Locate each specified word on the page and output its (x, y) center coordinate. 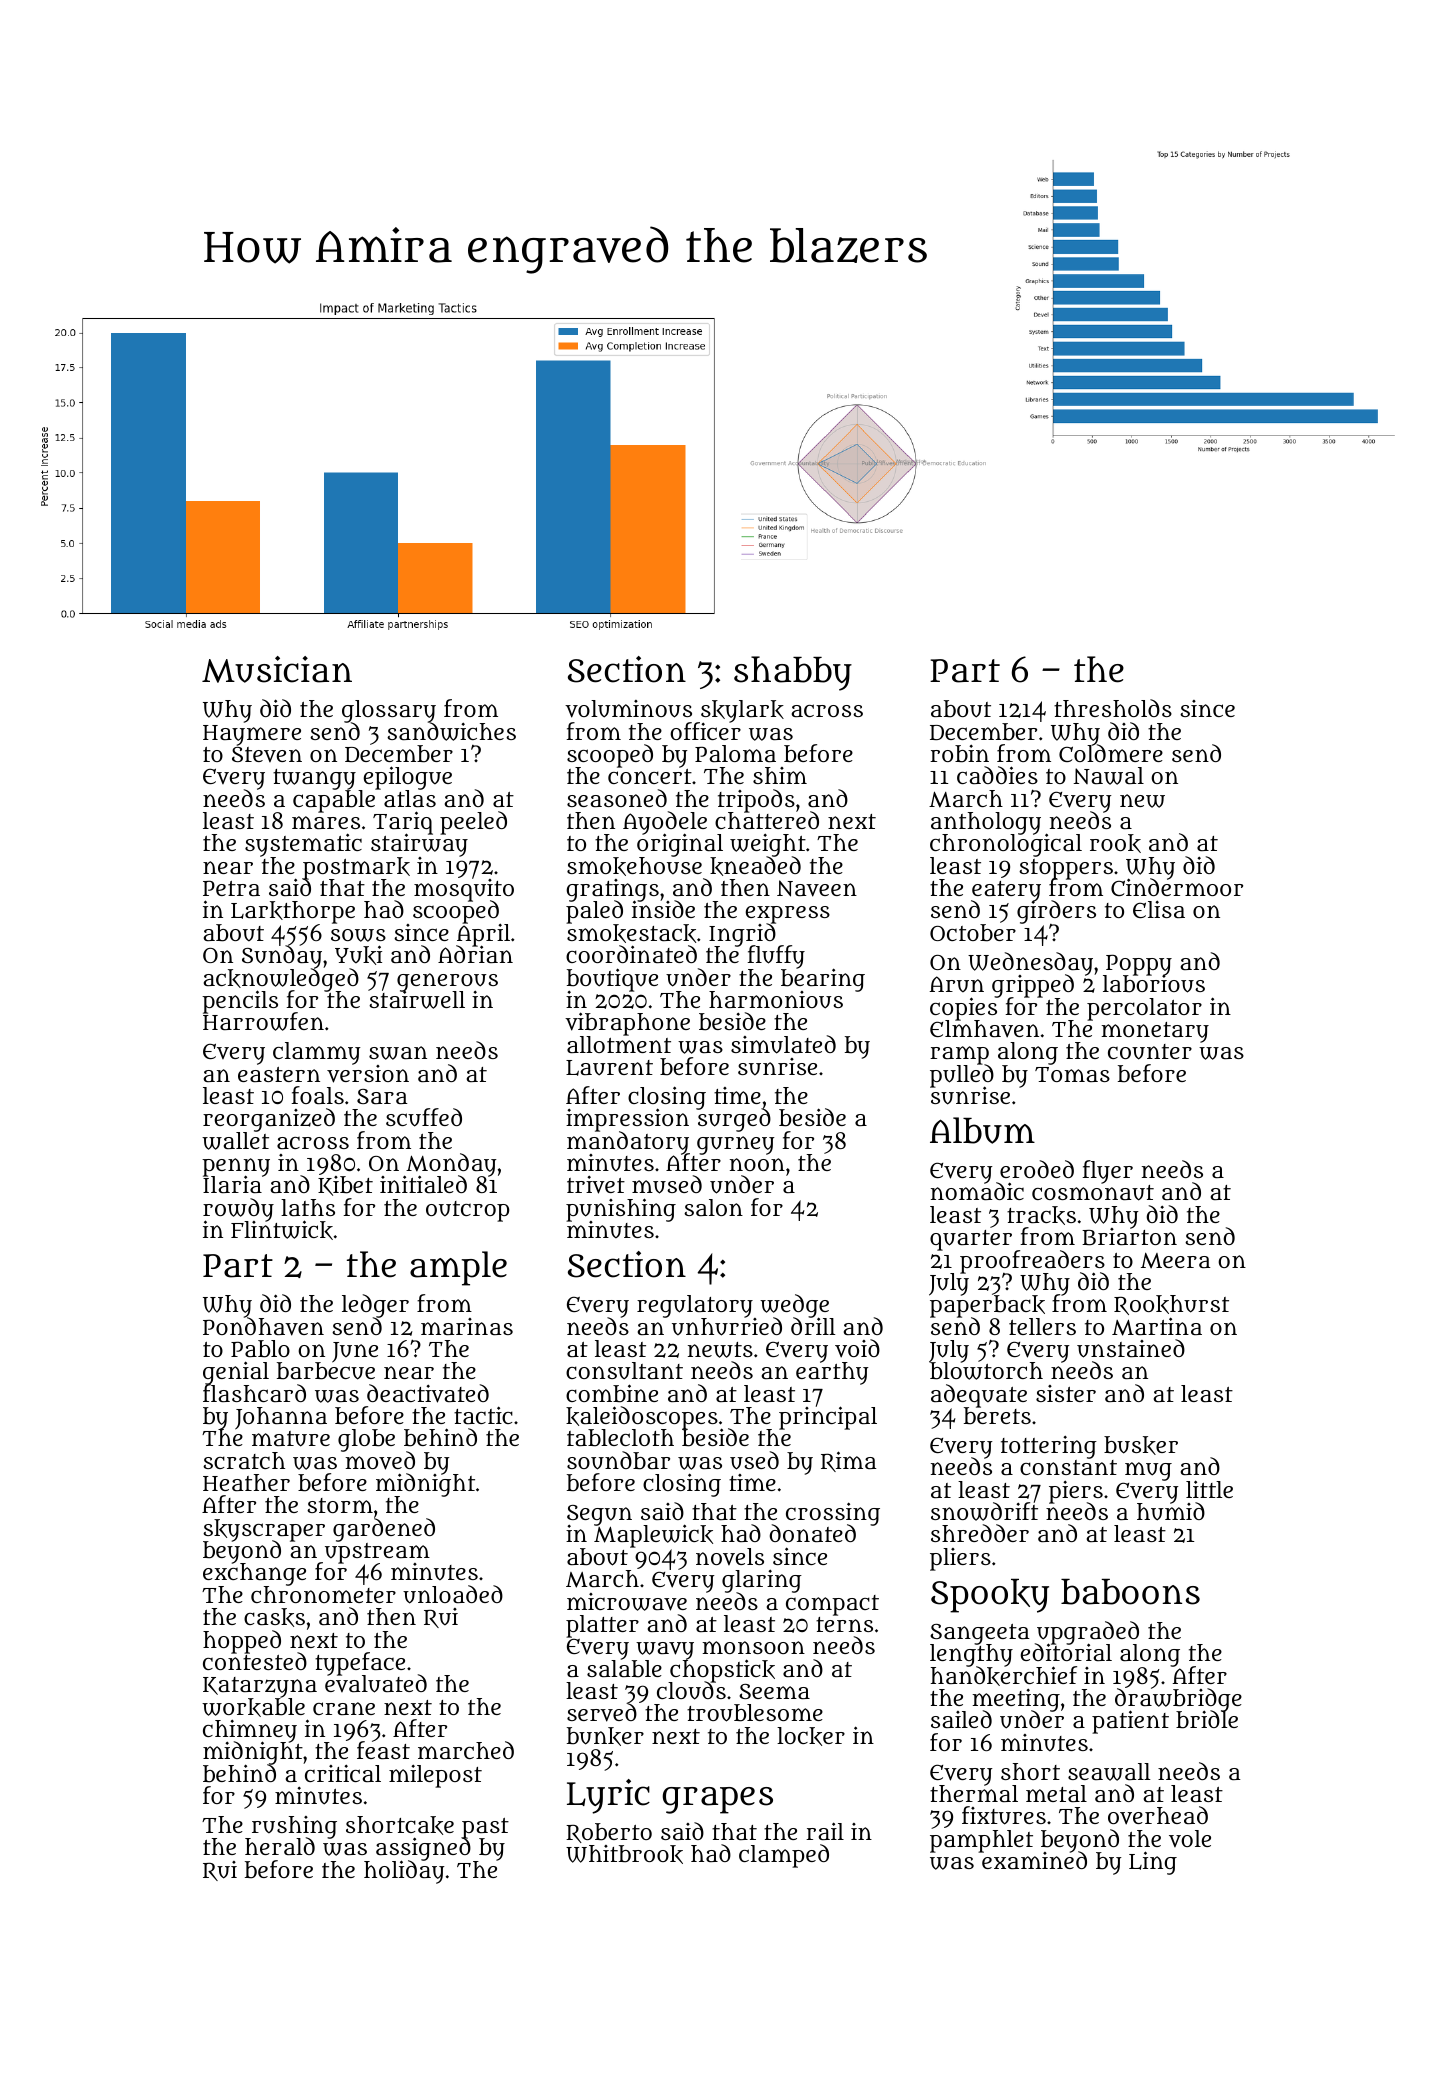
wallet (235, 1141)
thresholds (1113, 708)
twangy (314, 780)
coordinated (631, 954)
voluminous (628, 709)
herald (280, 1846)
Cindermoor (1177, 887)
